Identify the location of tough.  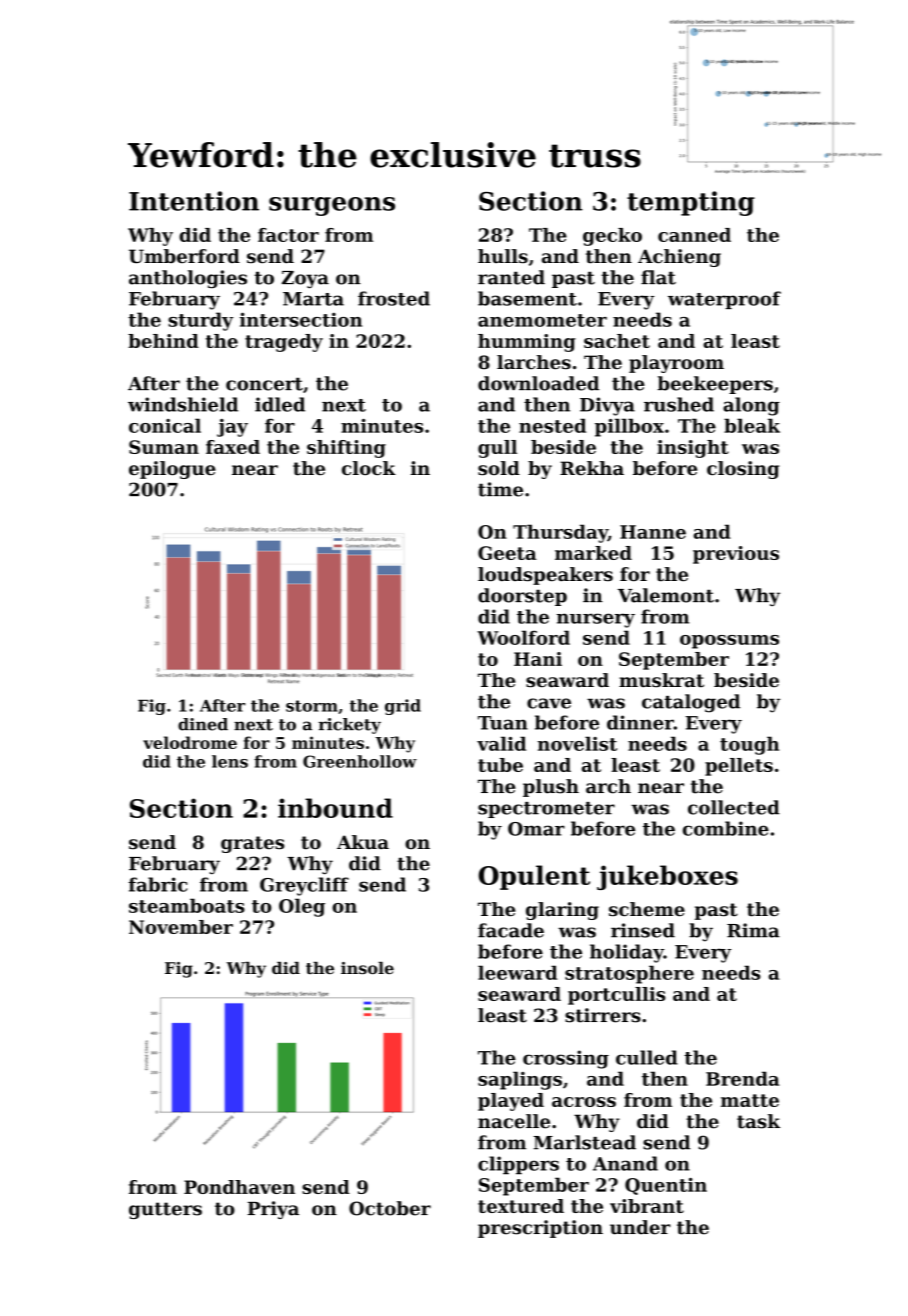
(749, 745).
